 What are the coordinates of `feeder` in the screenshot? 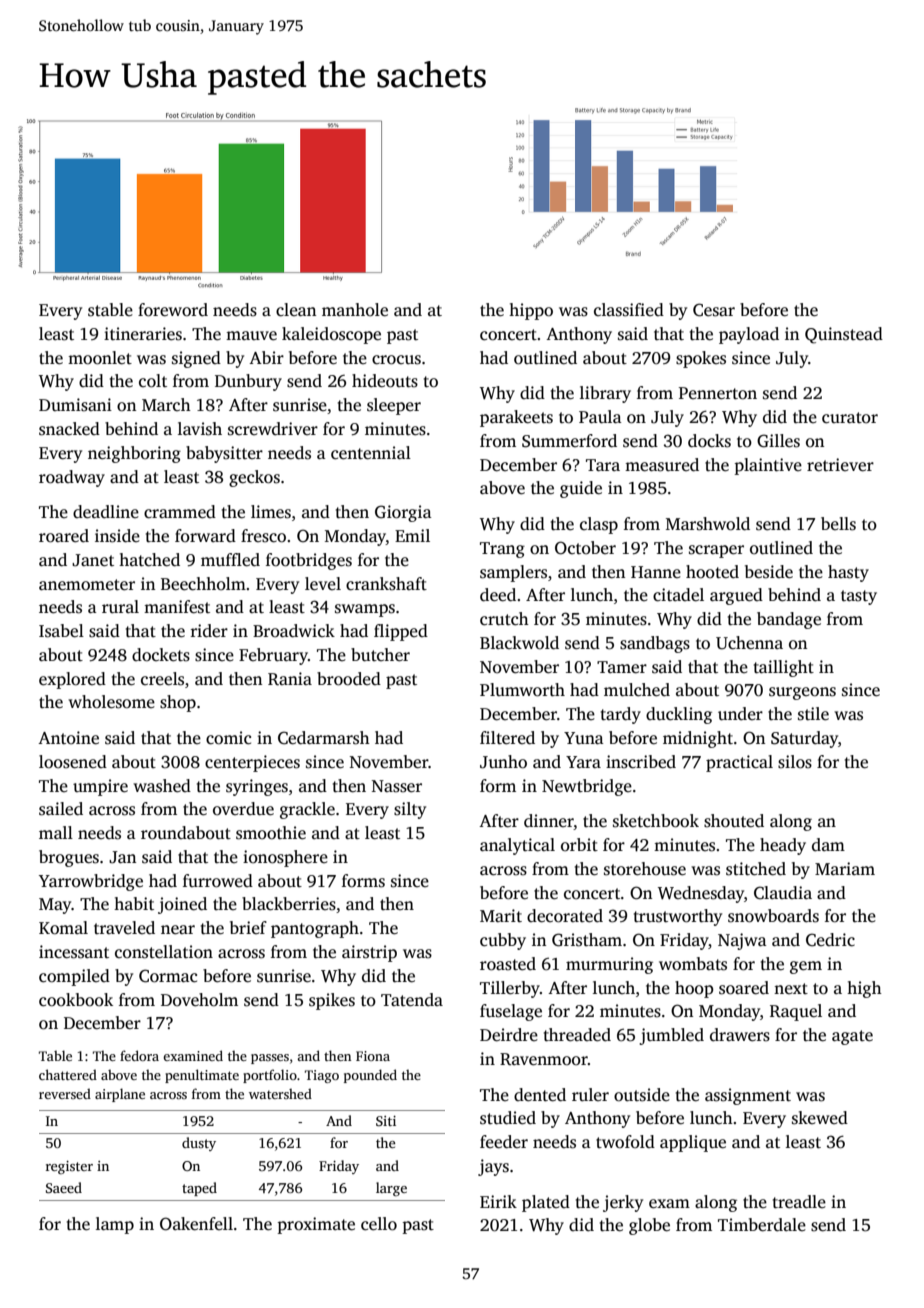 It's located at (504, 1142).
